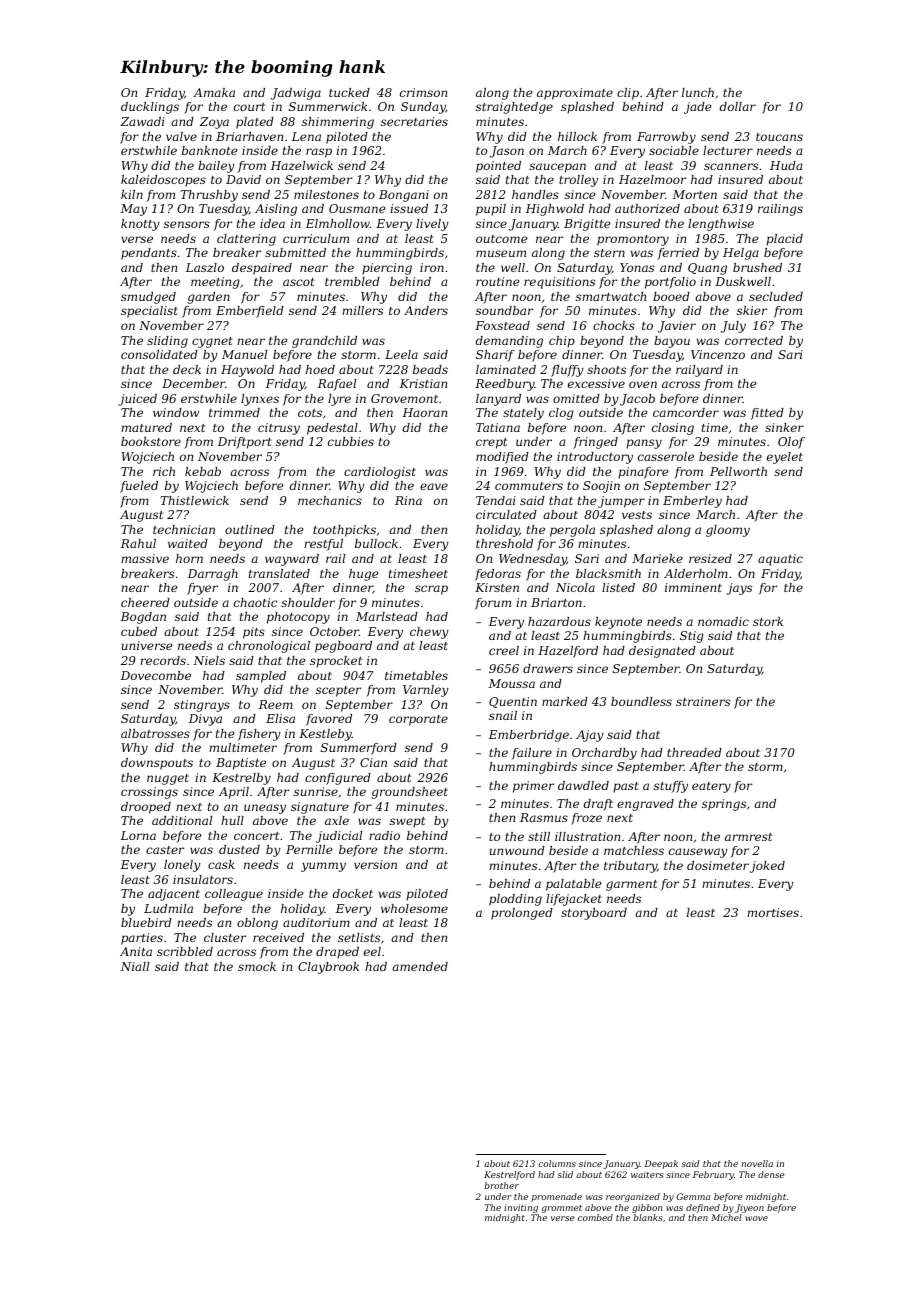  I want to click on outcome, so click(502, 239).
